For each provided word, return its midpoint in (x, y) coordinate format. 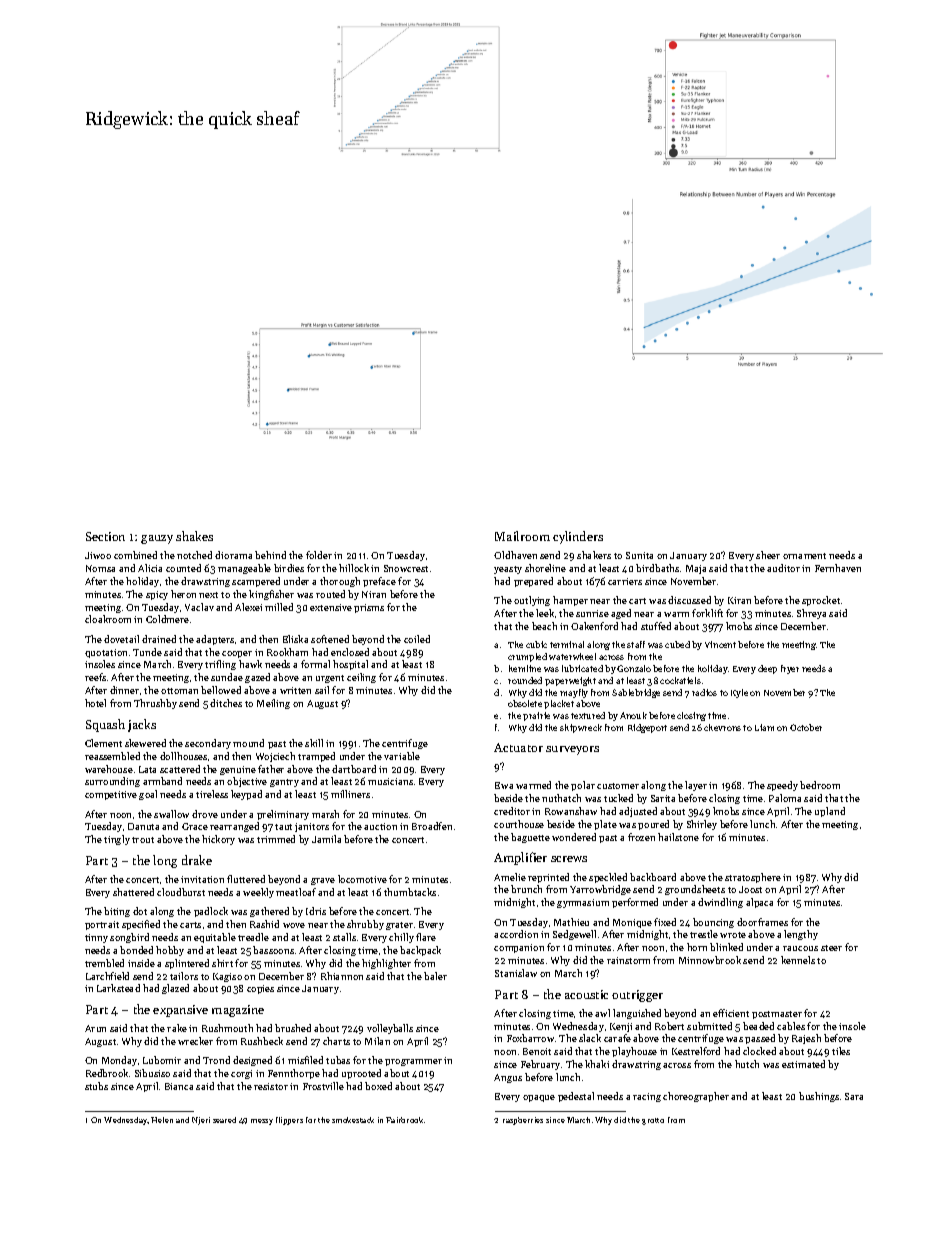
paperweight (570, 681)
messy (262, 1122)
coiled (417, 639)
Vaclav (199, 607)
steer (831, 948)
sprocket (821, 601)
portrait (102, 925)
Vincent (720, 644)
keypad (246, 795)
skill (314, 743)
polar (583, 786)
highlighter (386, 964)
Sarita (663, 798)
